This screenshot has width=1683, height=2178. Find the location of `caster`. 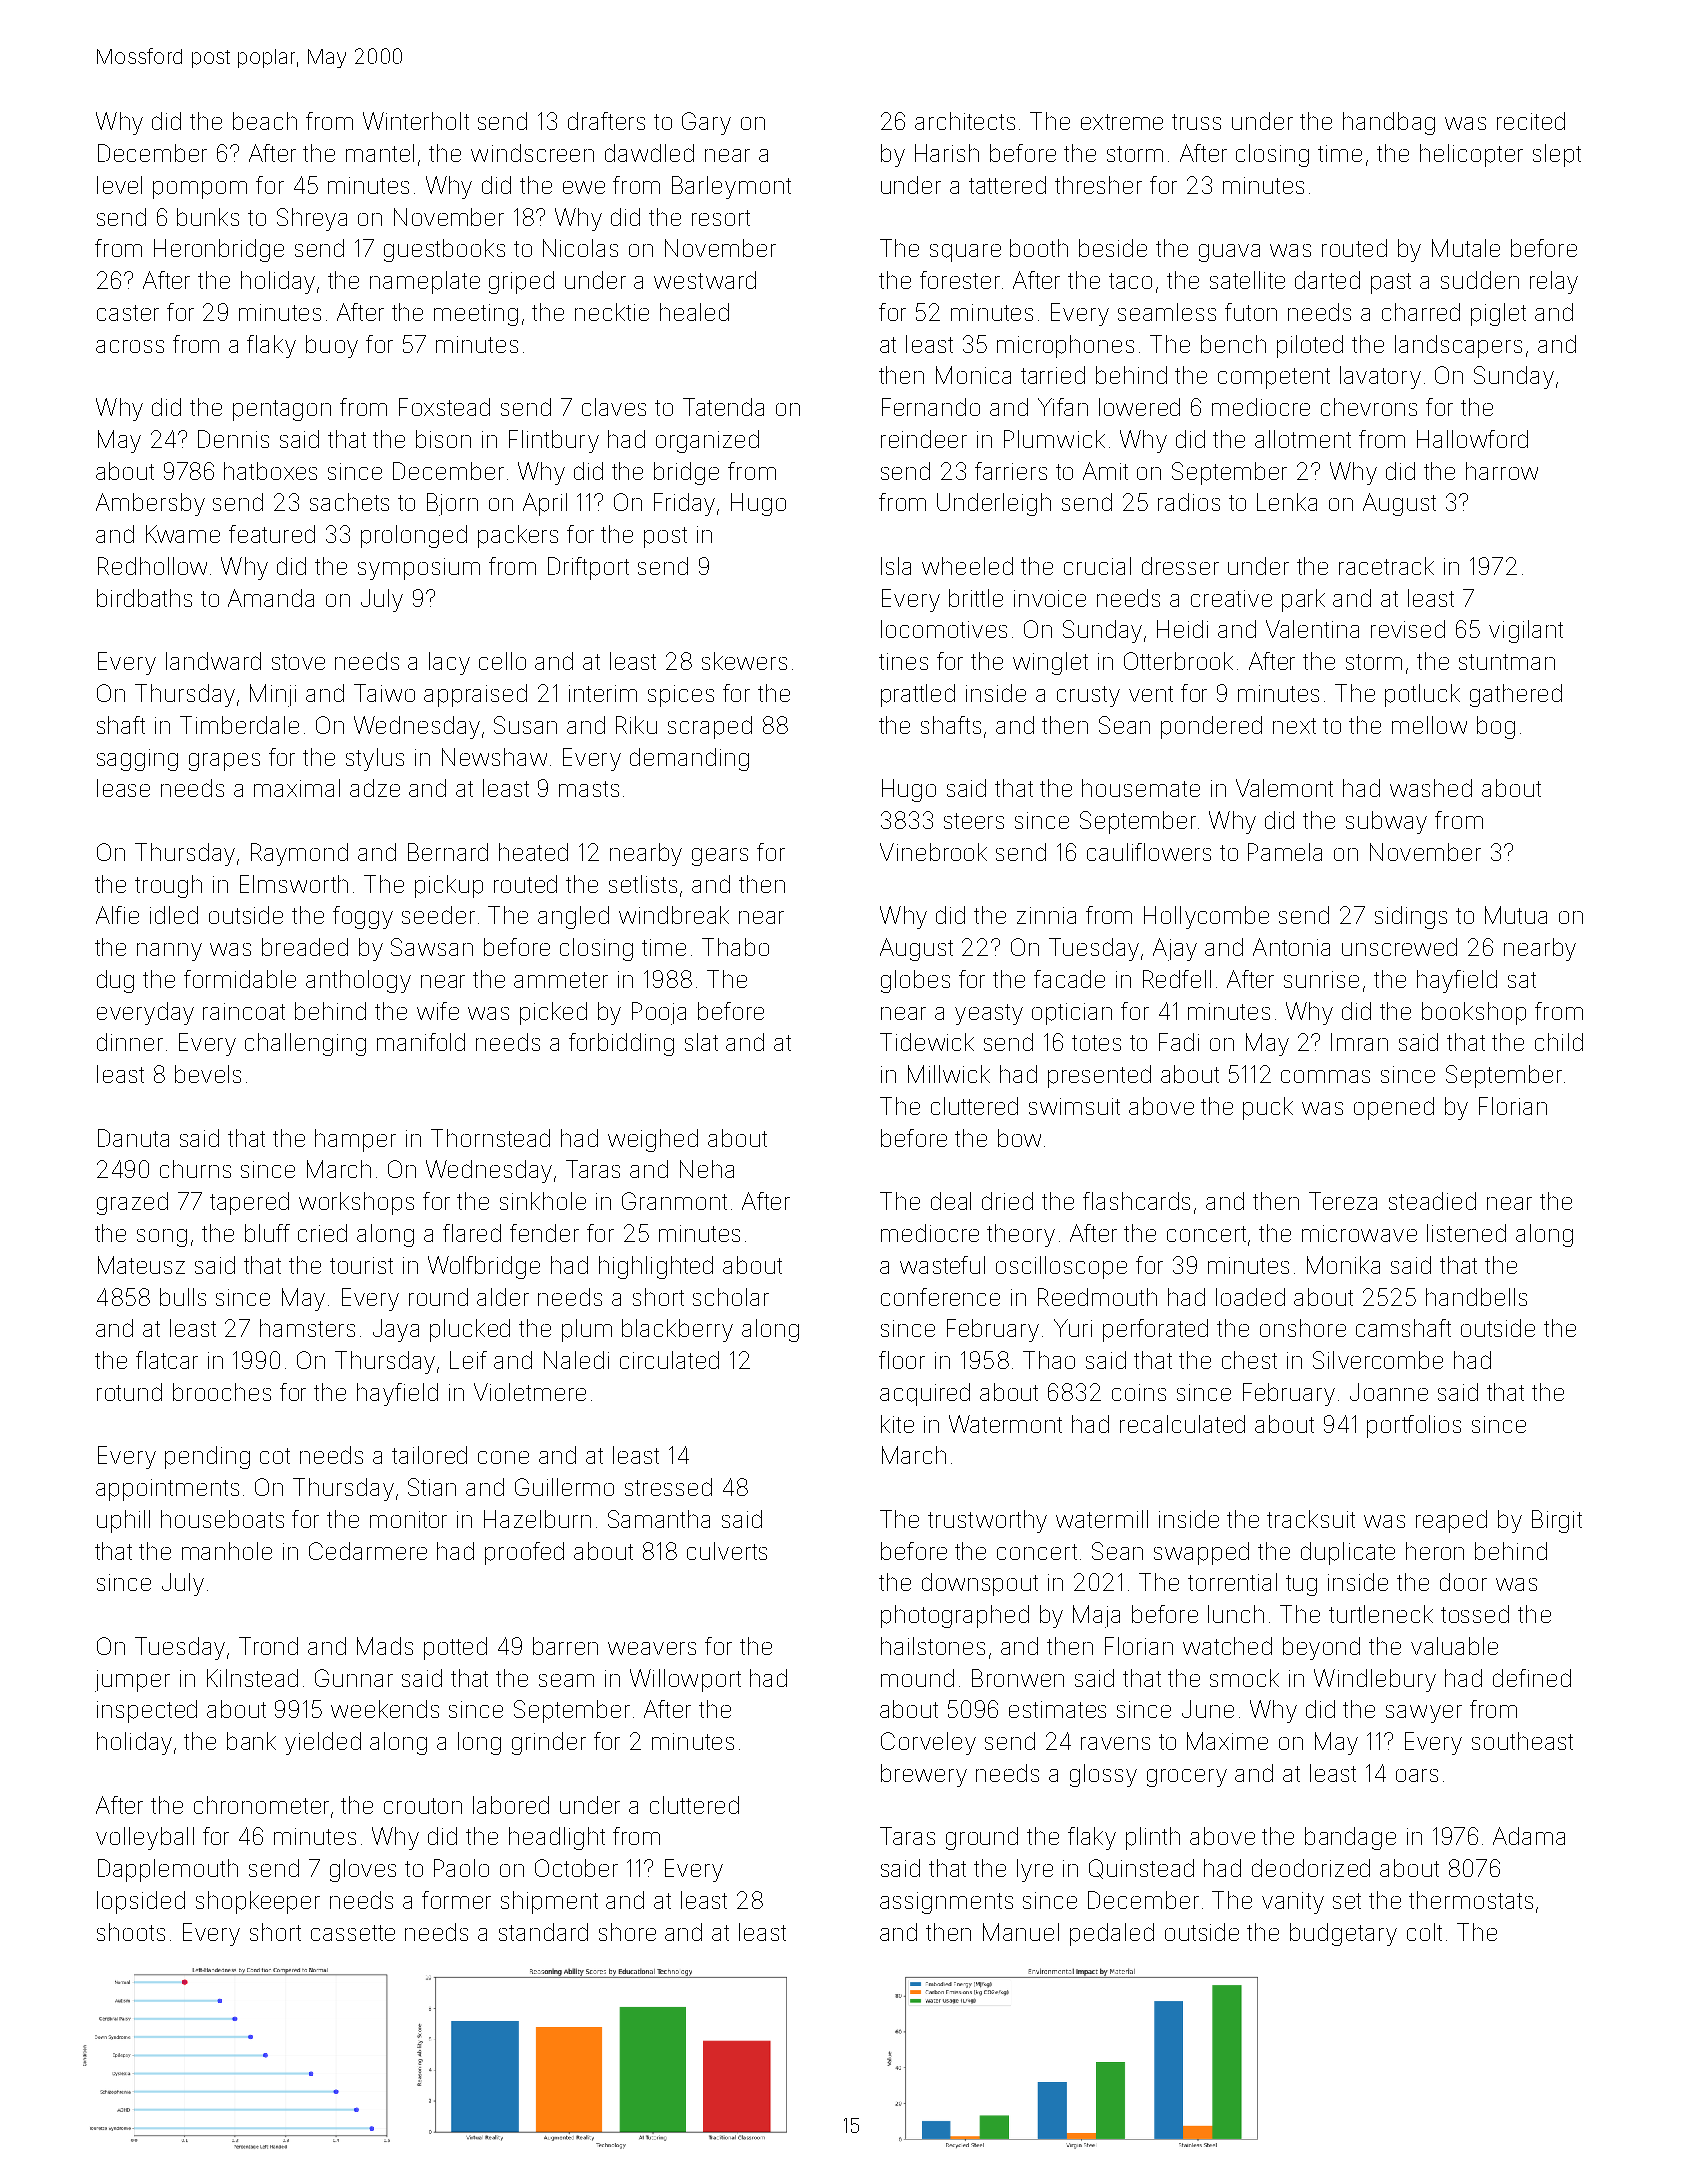

caster is located at coordinates (128, 313).
